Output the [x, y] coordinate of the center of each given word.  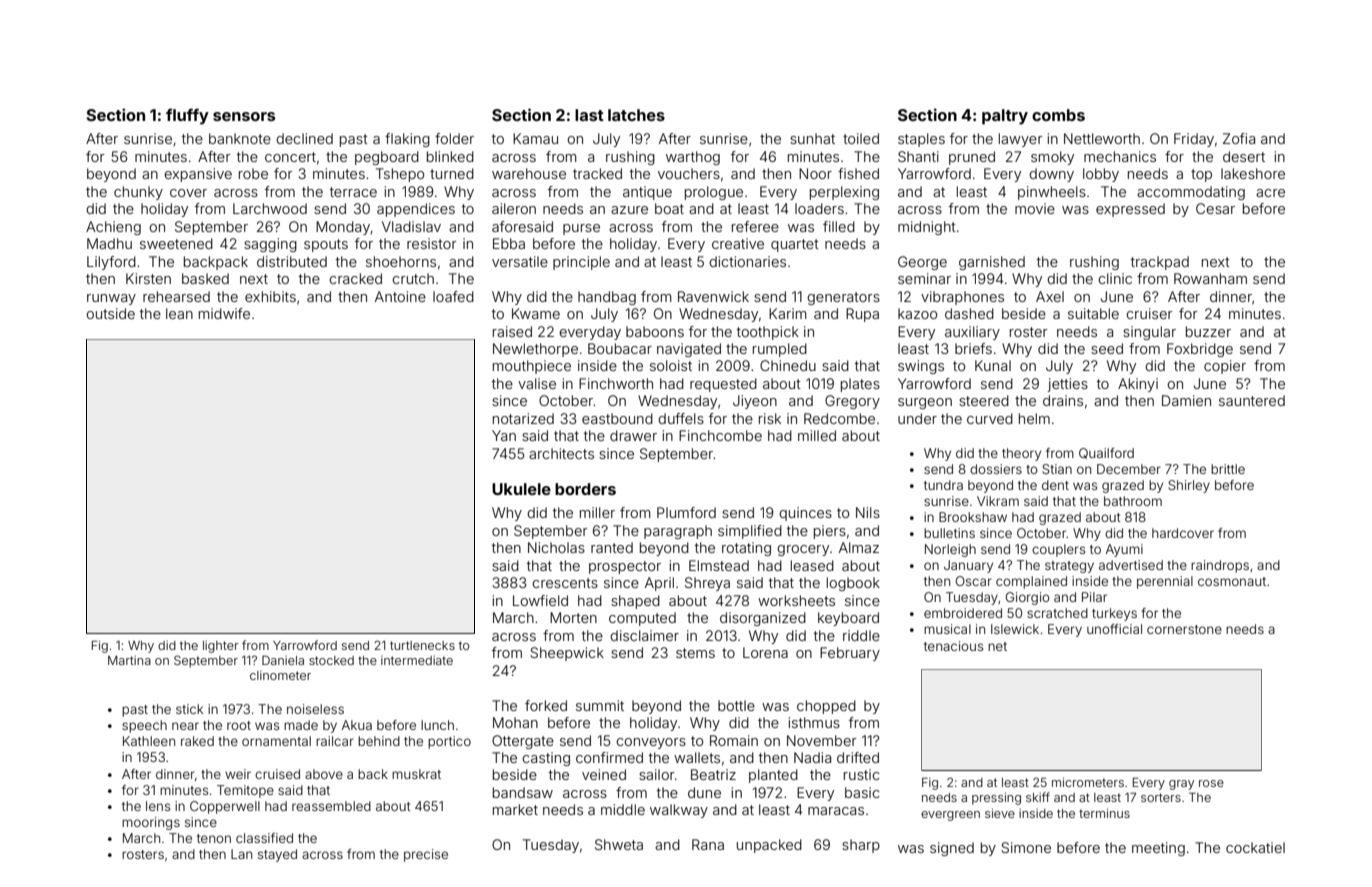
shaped [635, 602]
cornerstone [1184, 629]
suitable [1093, 313]
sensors [244, 116]
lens [158, 806]
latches [636, 115]
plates [860, 385]
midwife [224, 313]
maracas [836, 811]
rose [1211, 783]
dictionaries [747, 261]
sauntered [1252, 400]
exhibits [270, 296]
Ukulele [521, 489]
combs [1058, 115]
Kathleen [149, 741]
